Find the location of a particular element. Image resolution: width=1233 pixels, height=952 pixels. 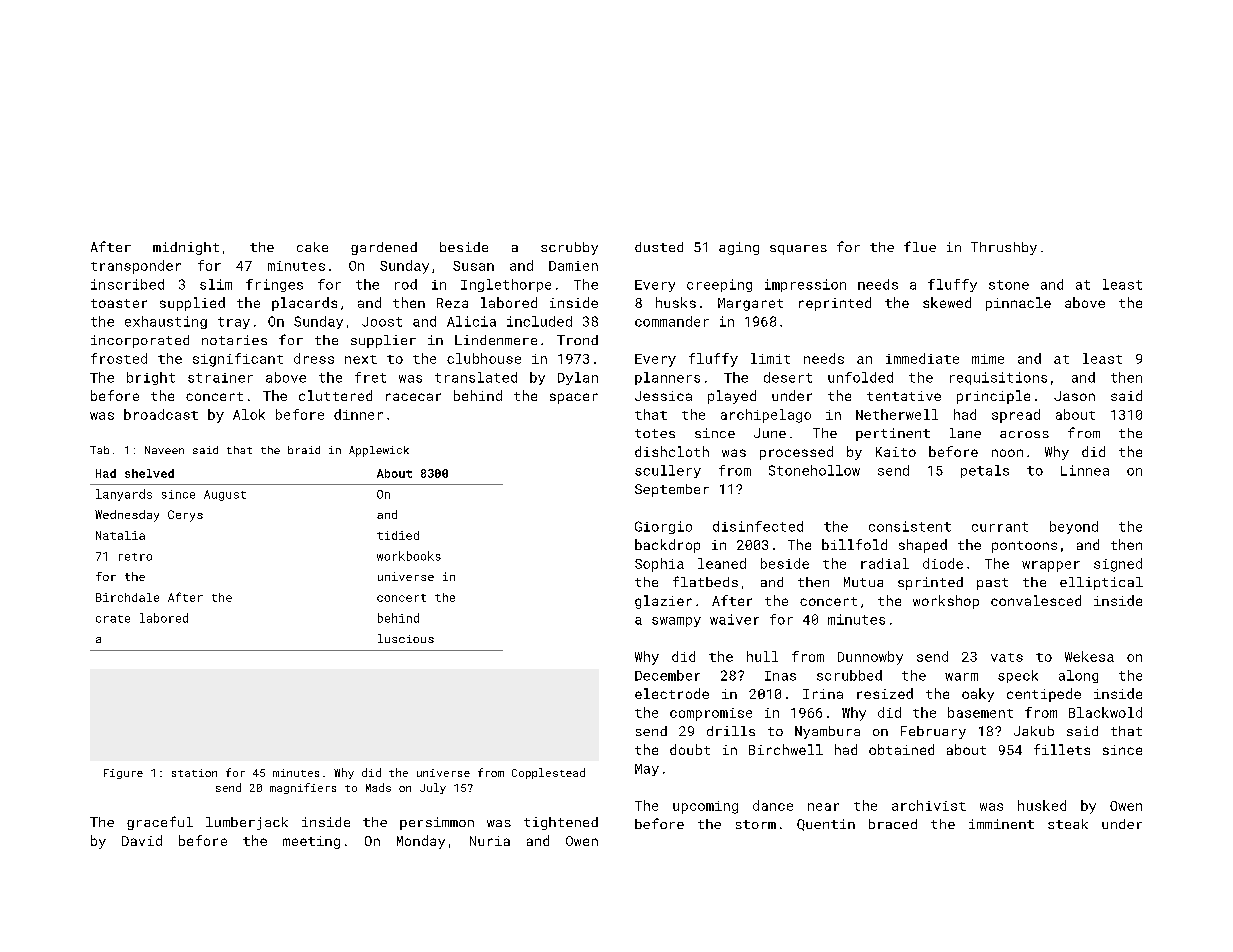

inscribed is located at coordinates (127, 284).
